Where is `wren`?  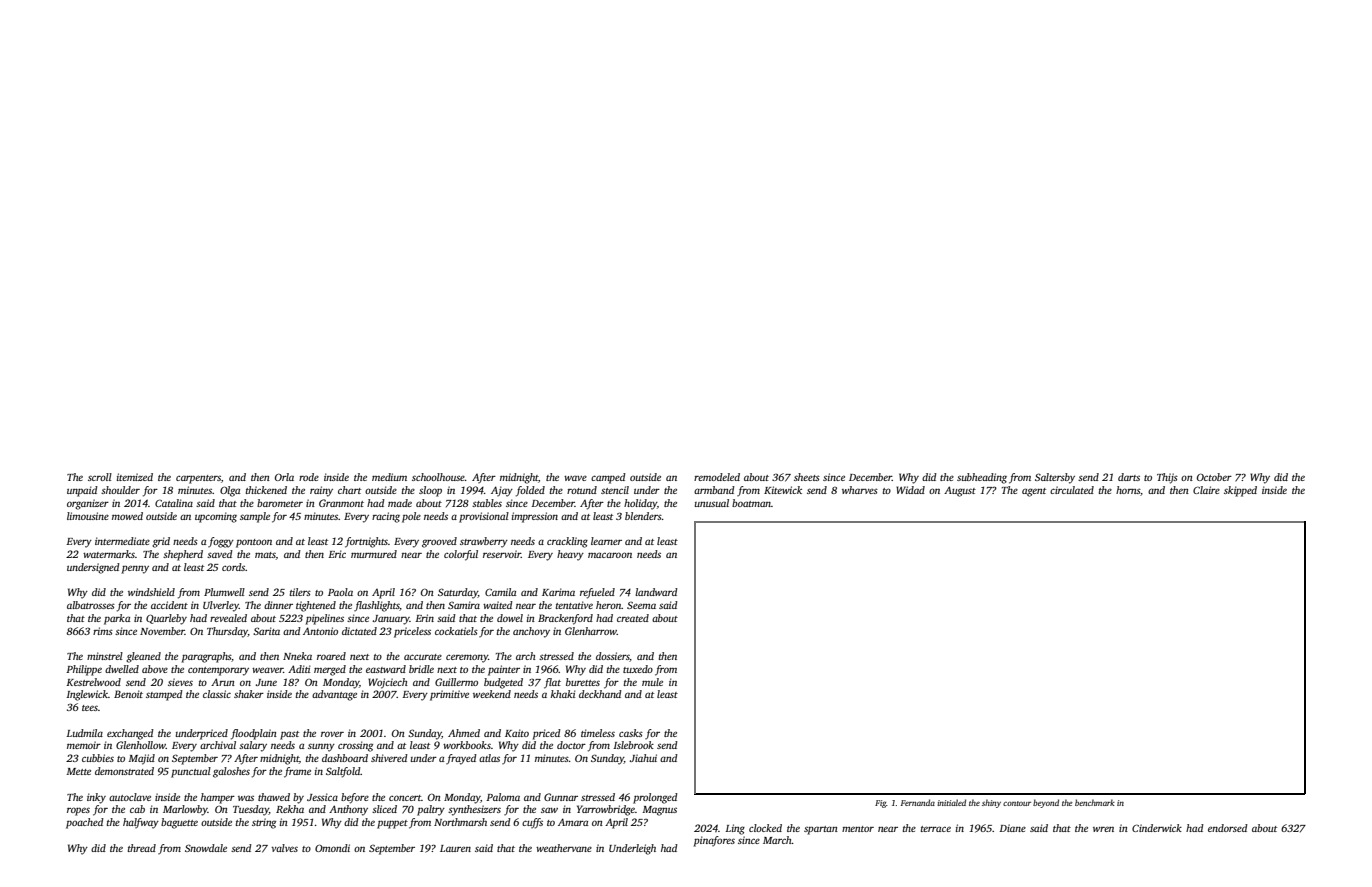
wren is located at coordinates (1103, 829).
